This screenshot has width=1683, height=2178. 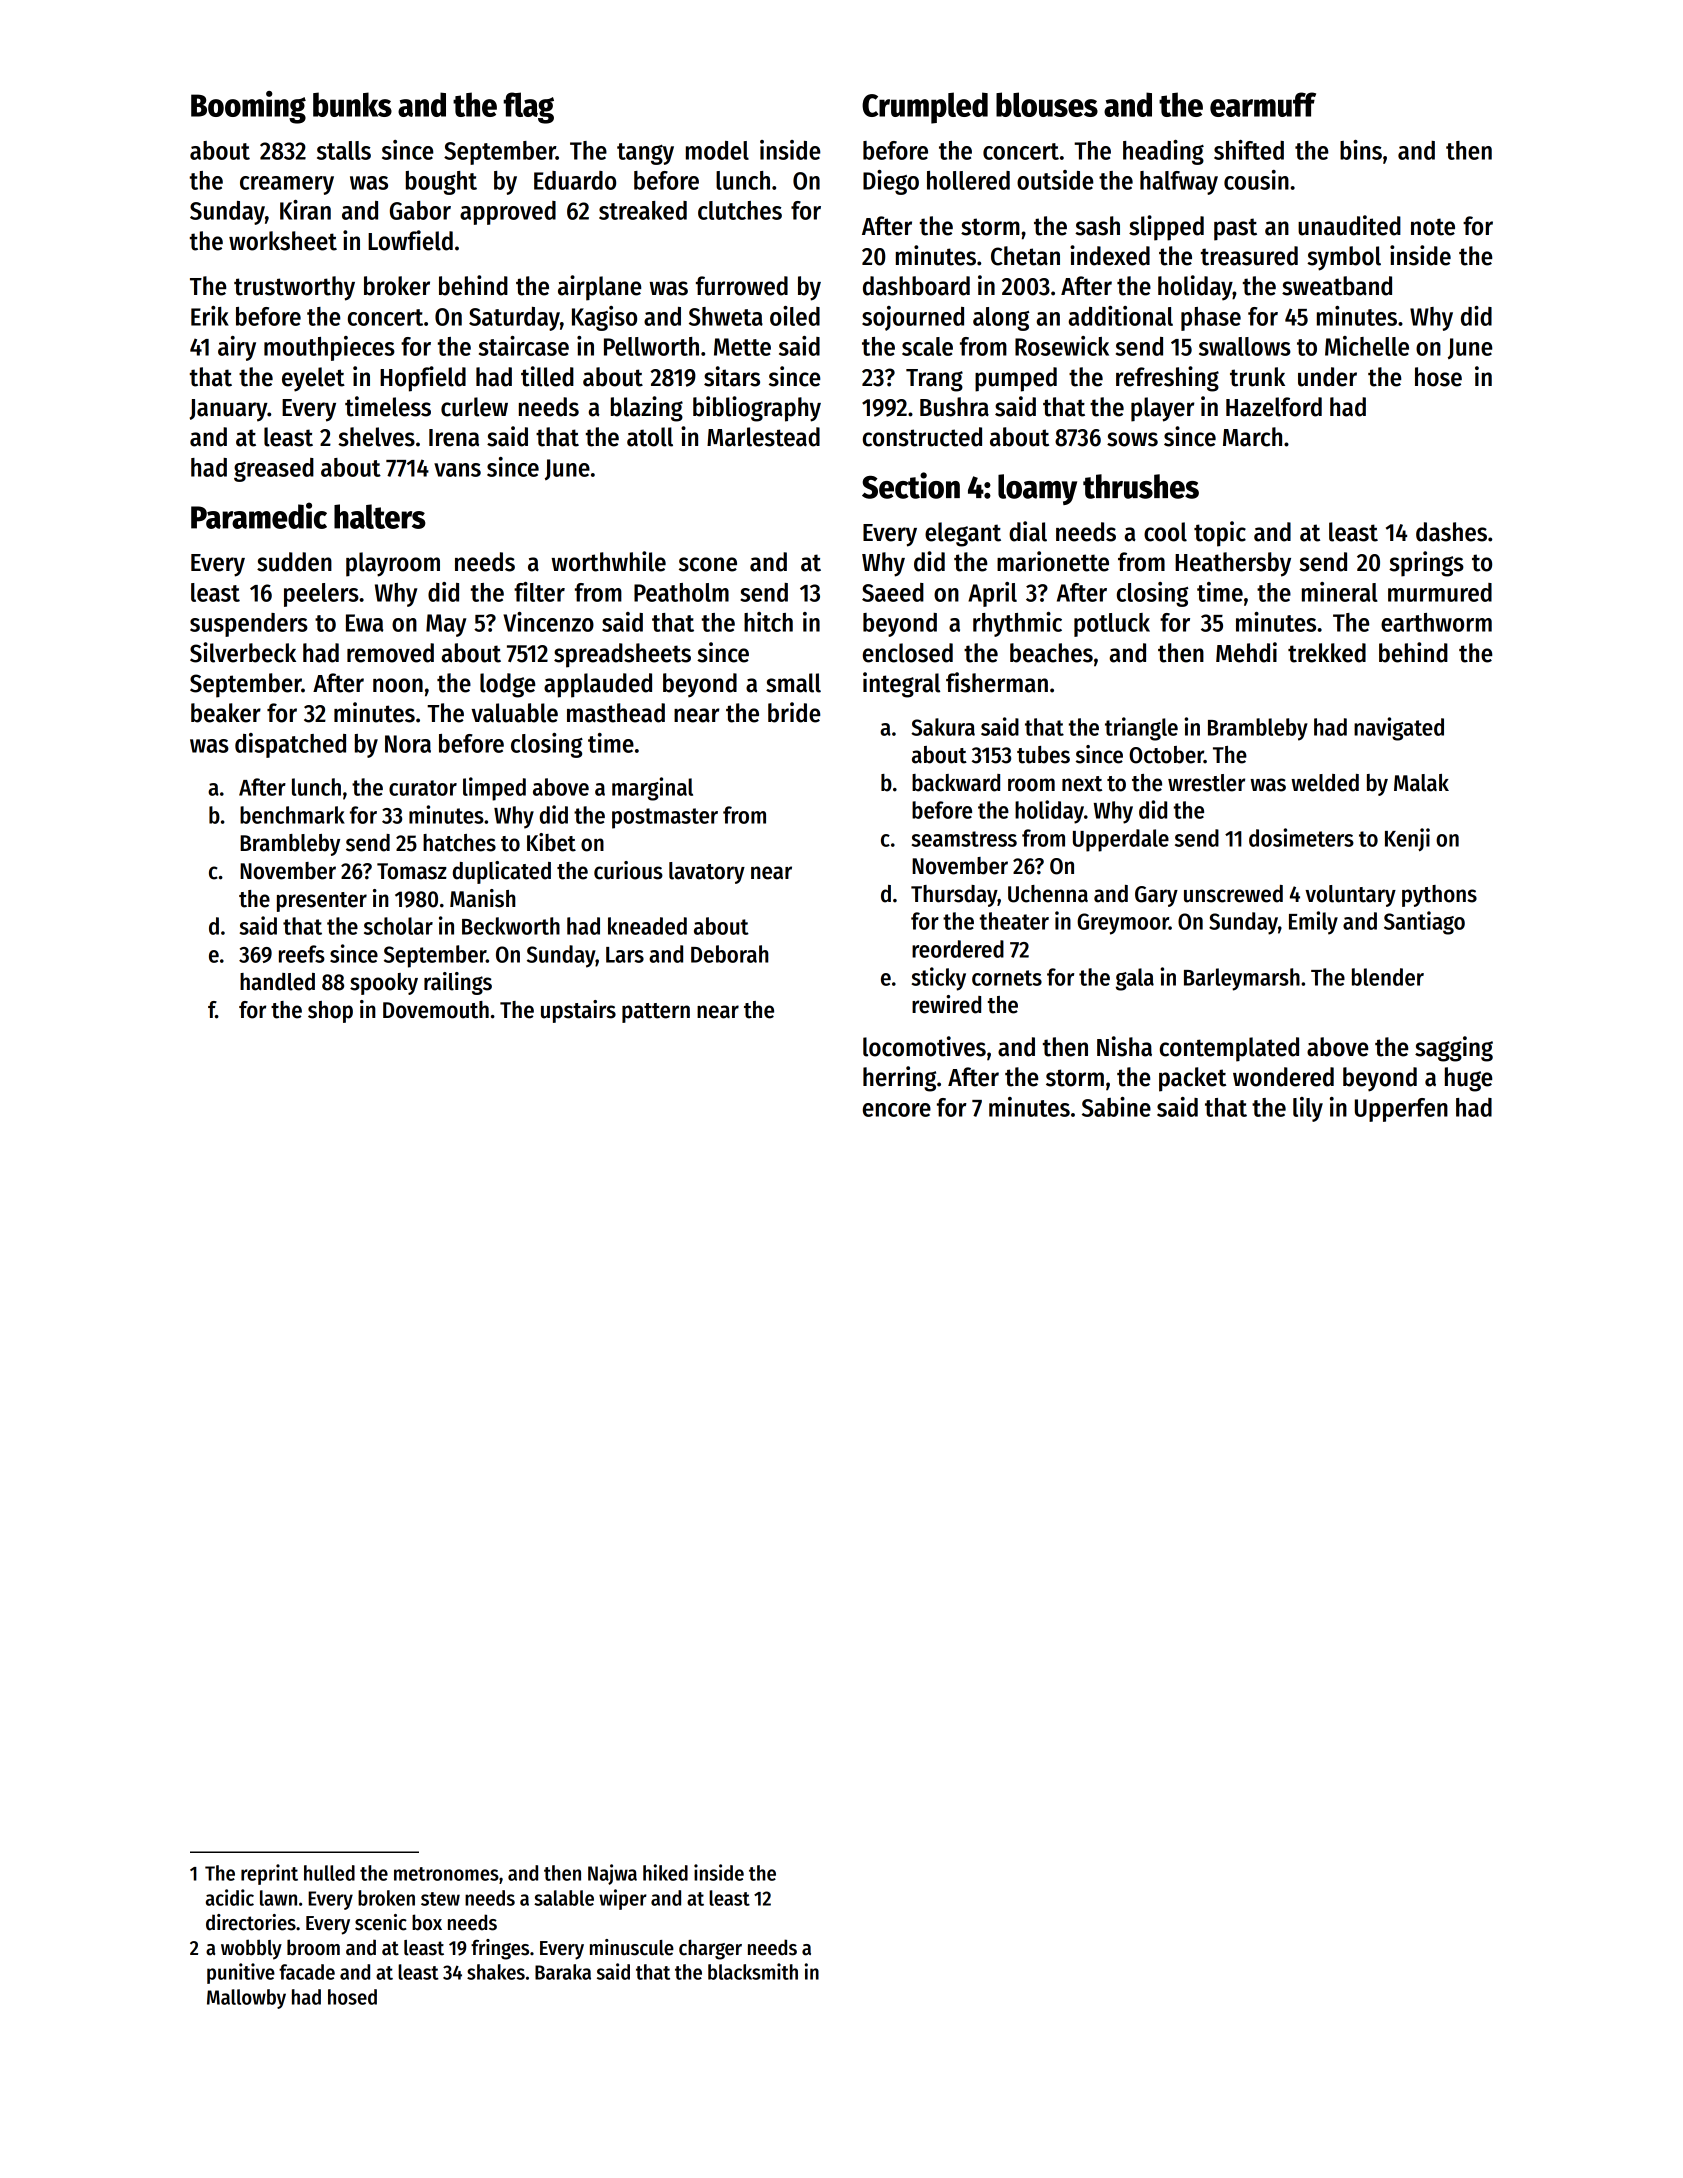 I want to click on heading, so click(x=1163, y=152).
